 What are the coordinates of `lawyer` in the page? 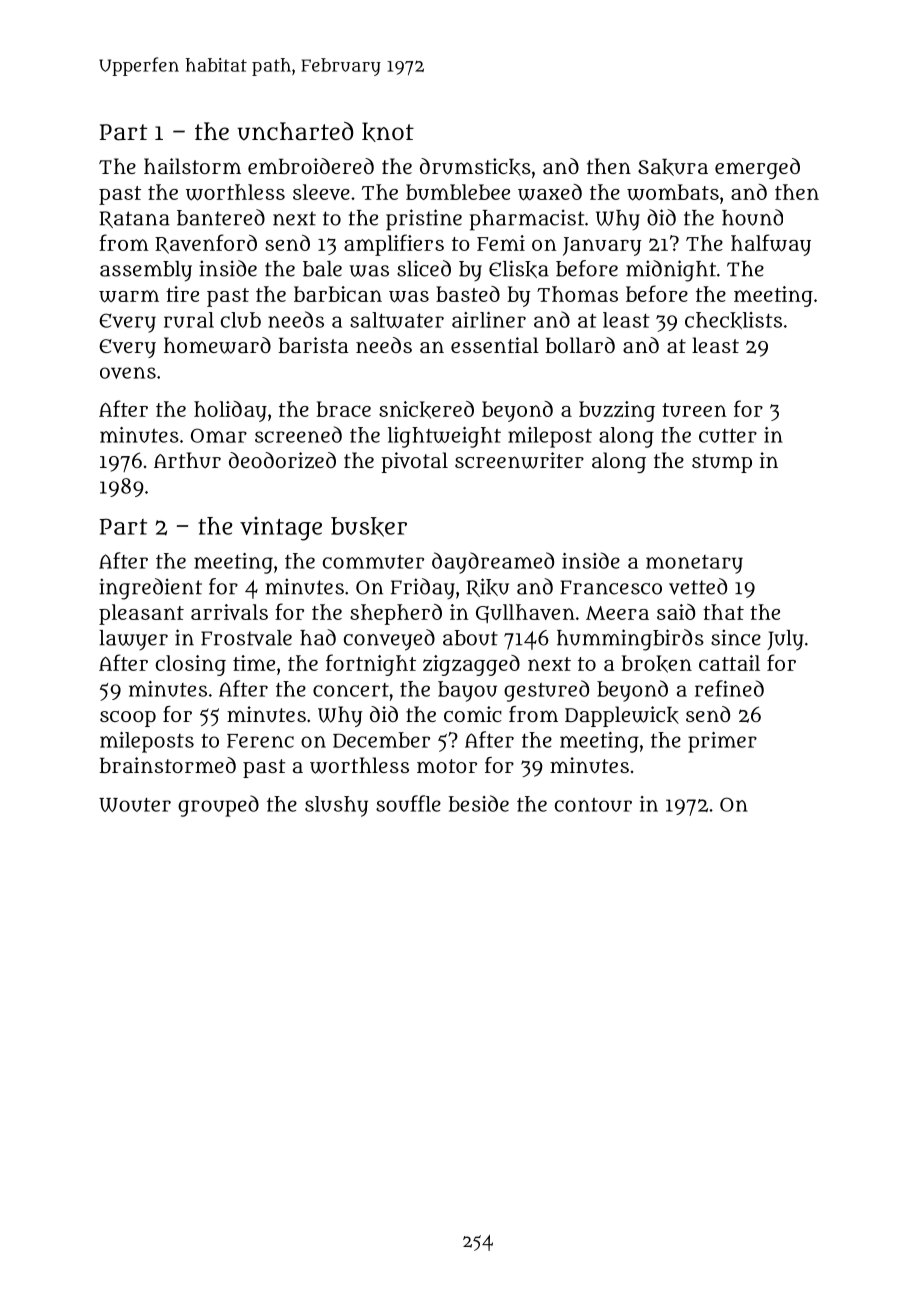 It's located at (133, 640).
